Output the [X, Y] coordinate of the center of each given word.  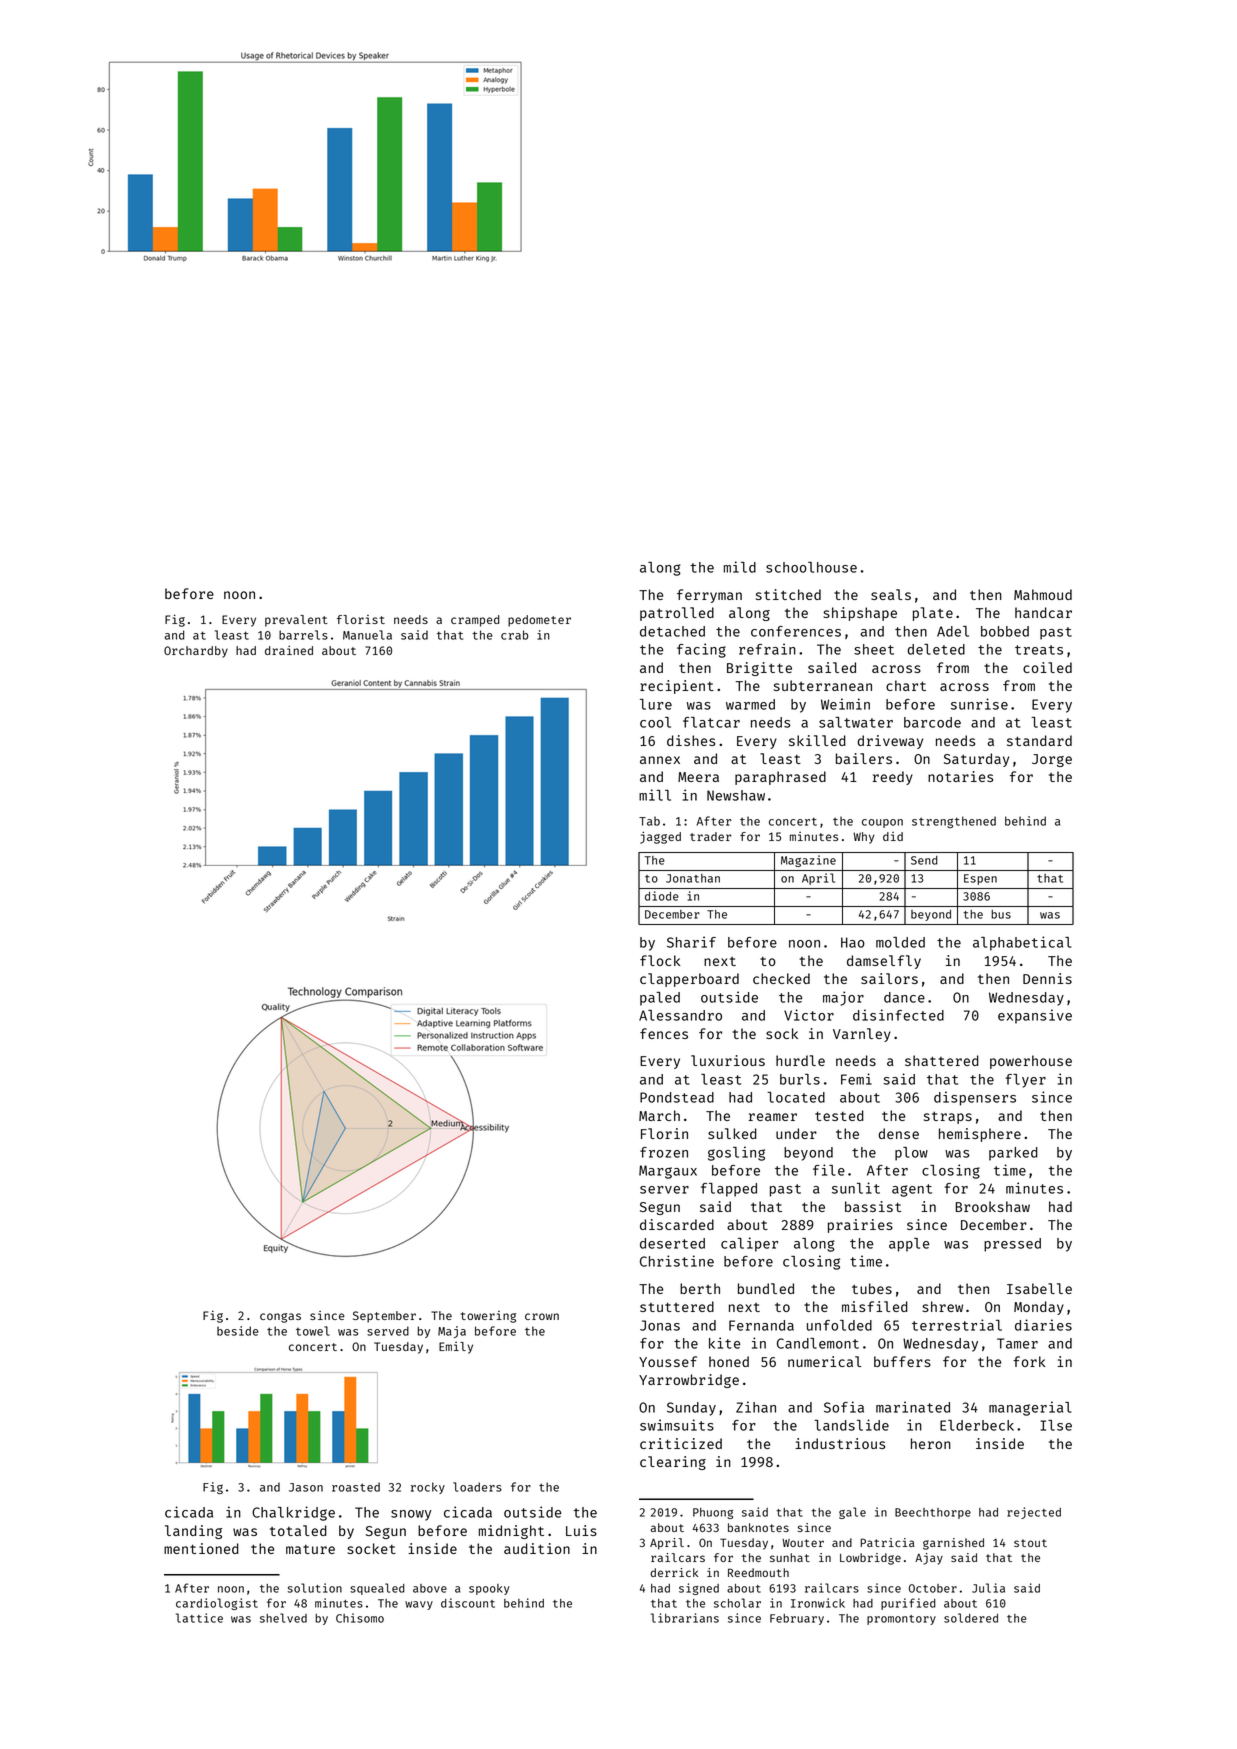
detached [672, 631]
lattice [199, 1618]
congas [280, 1318]
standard [1039, 740]
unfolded [839, 1325]
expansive [1035, 1016]
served [388, 1331]
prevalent [296, 621]
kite [724, 1343]
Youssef [668, 1361]
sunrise [979, 704]
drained [289, 650]
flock [660, 960]
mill [655, 795]
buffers [902, 1361]
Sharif [691, 942]
